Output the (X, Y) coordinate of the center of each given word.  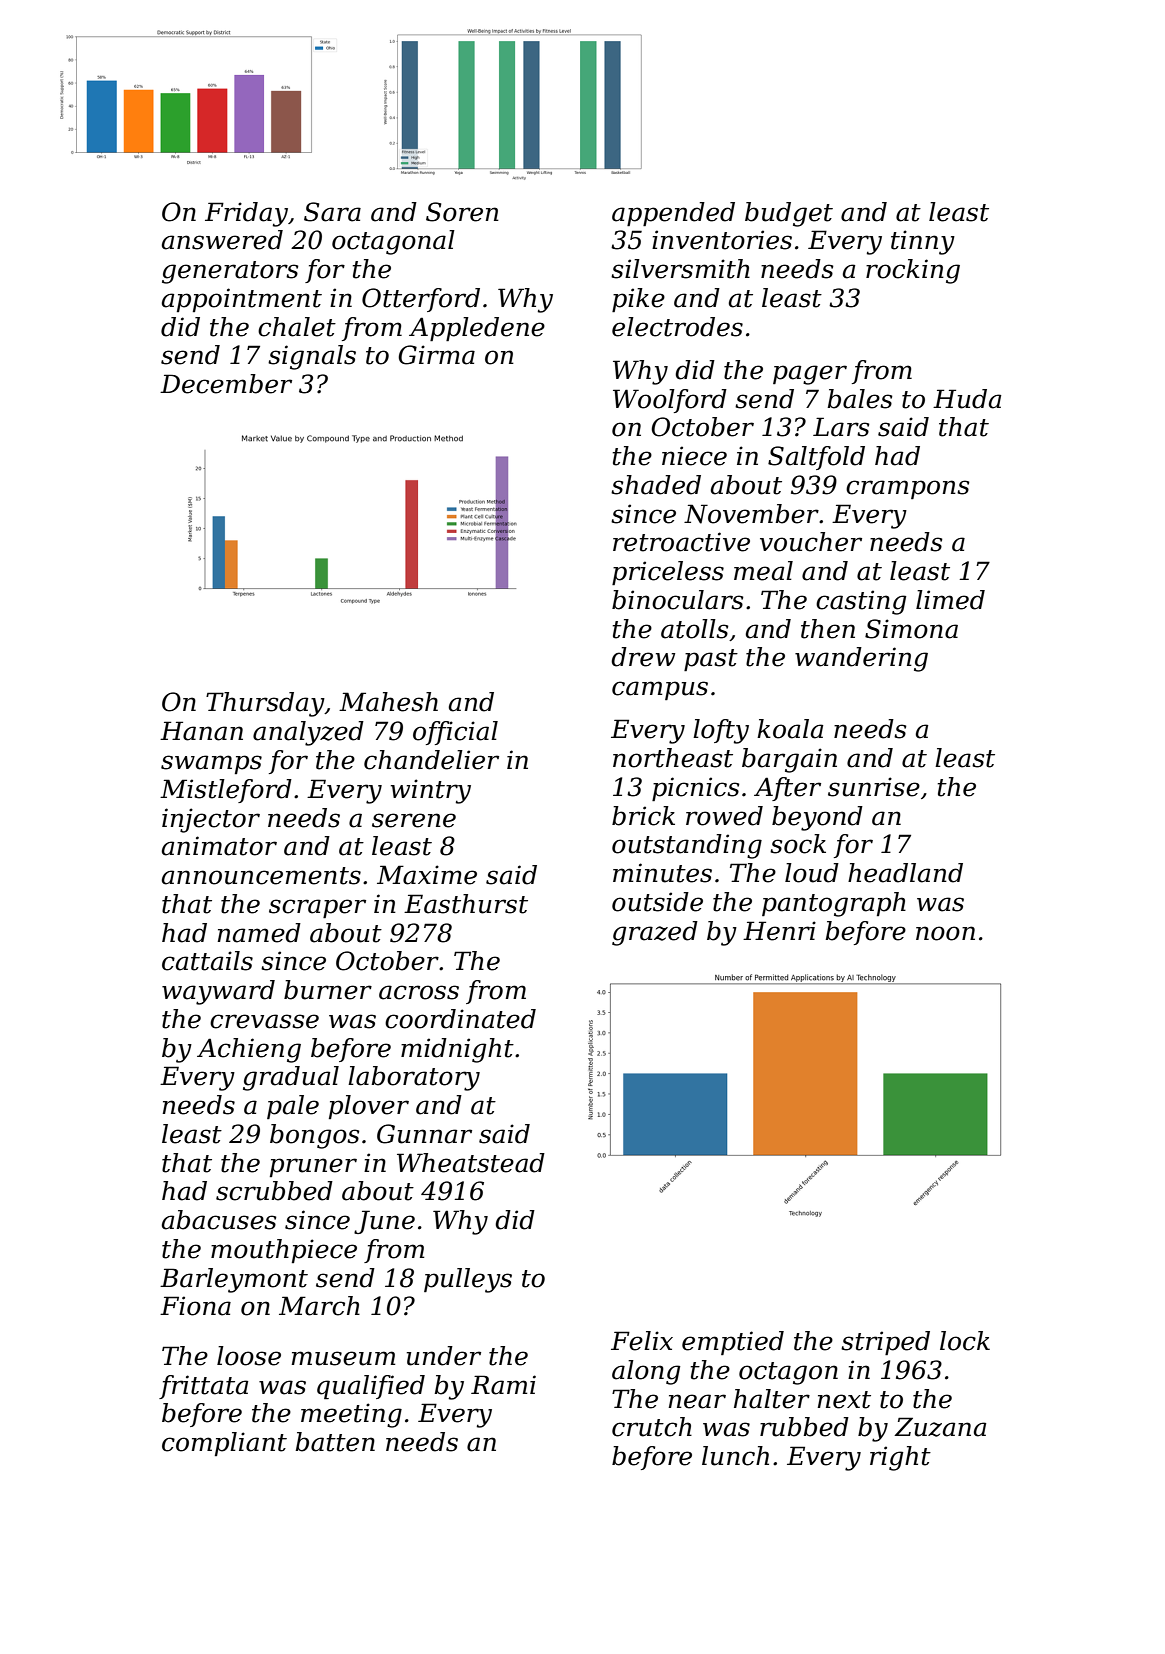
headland (905, 873)
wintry (431, 791)
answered (222, 240)
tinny (923, 242)
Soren (462, 212)
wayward (218, 992)
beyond (817, 818)
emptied (733, 1343)
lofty (721, 731)
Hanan (201, 731)
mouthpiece (284, 1251)
